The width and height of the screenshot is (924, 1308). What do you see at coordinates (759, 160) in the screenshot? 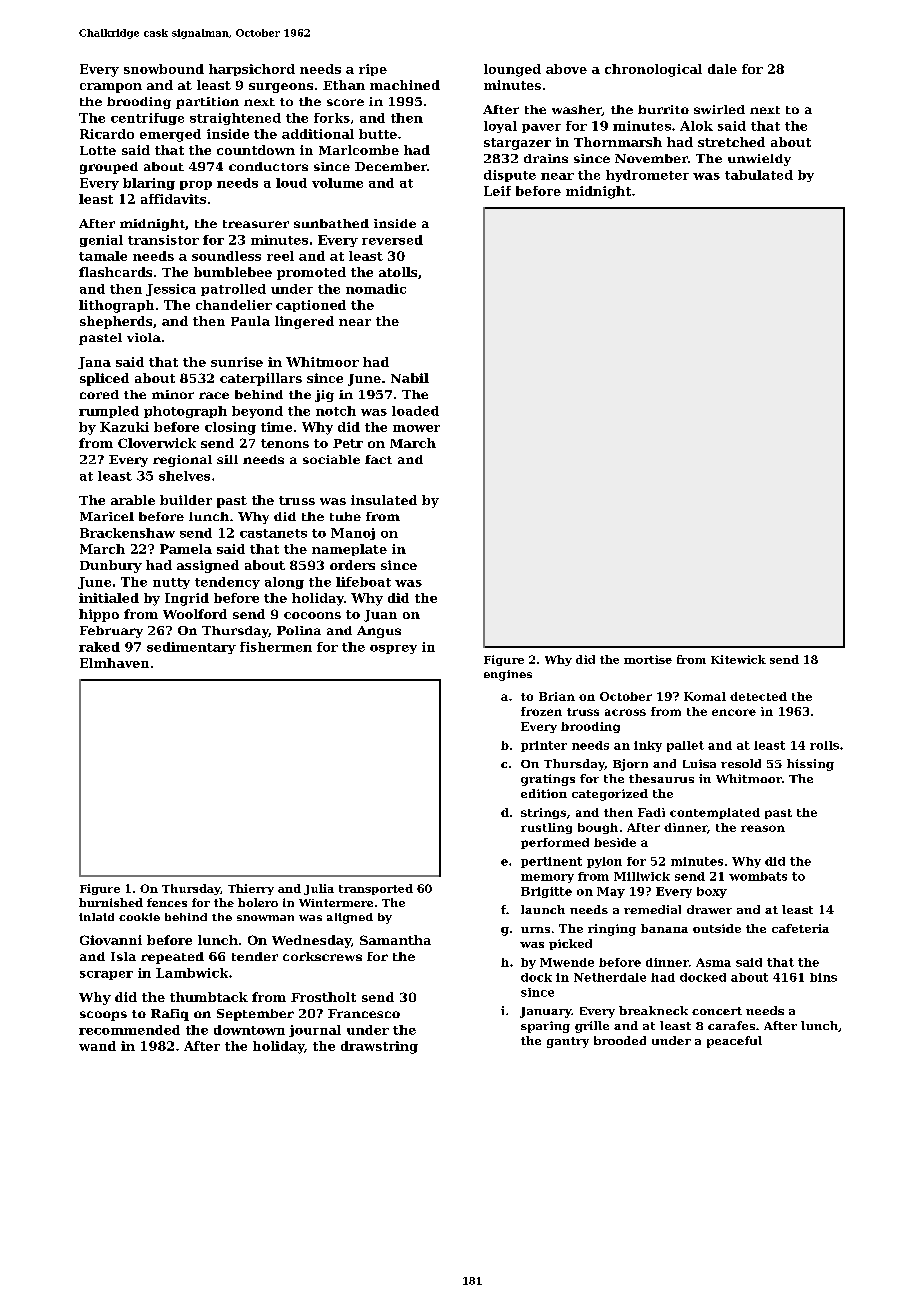
I see `unwieldy` at bounding box center [759, 160].
